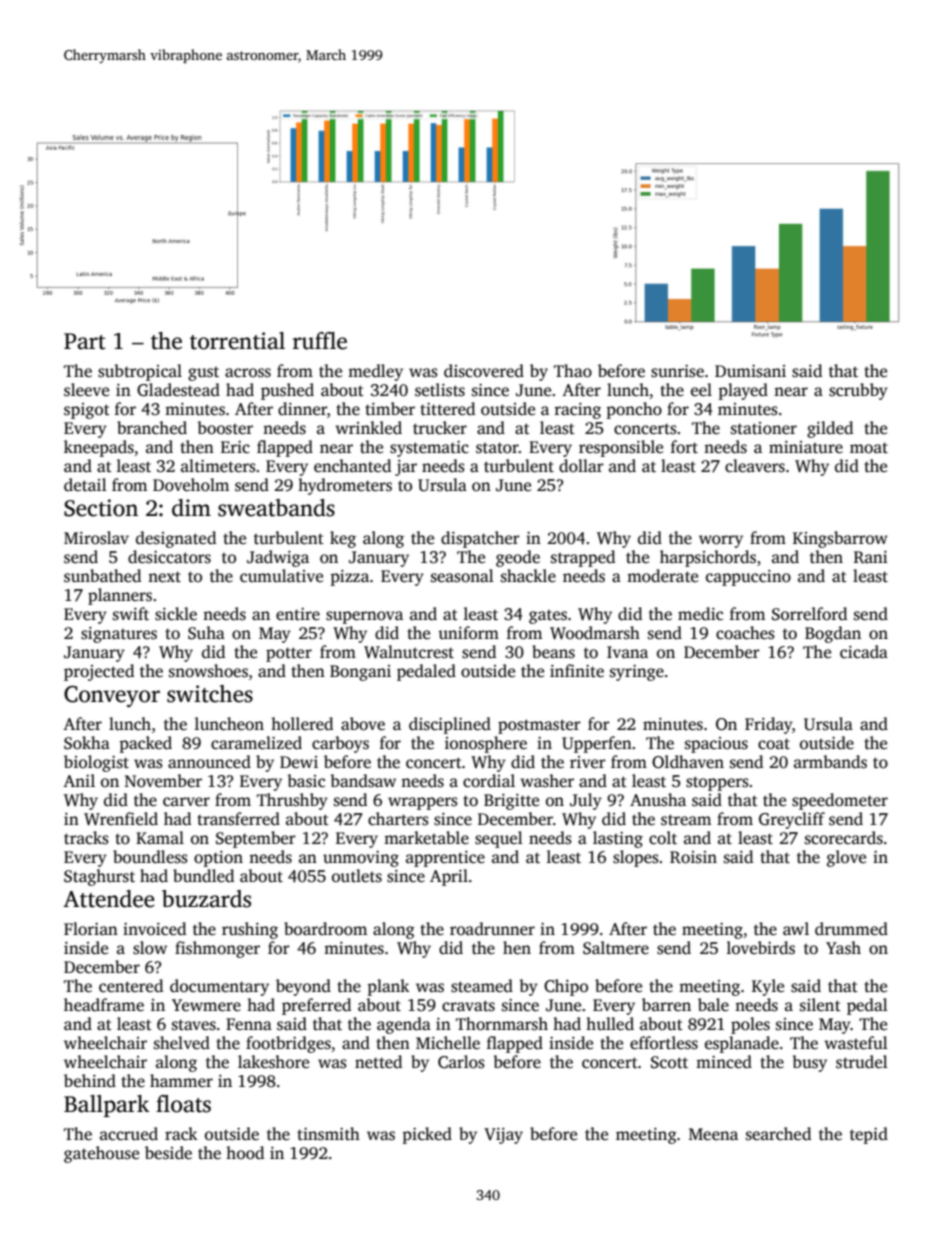 The image size is (952, 1233). Describe the element at coordinates (461, 1062) in the image. I see `Carlos` at that location.
